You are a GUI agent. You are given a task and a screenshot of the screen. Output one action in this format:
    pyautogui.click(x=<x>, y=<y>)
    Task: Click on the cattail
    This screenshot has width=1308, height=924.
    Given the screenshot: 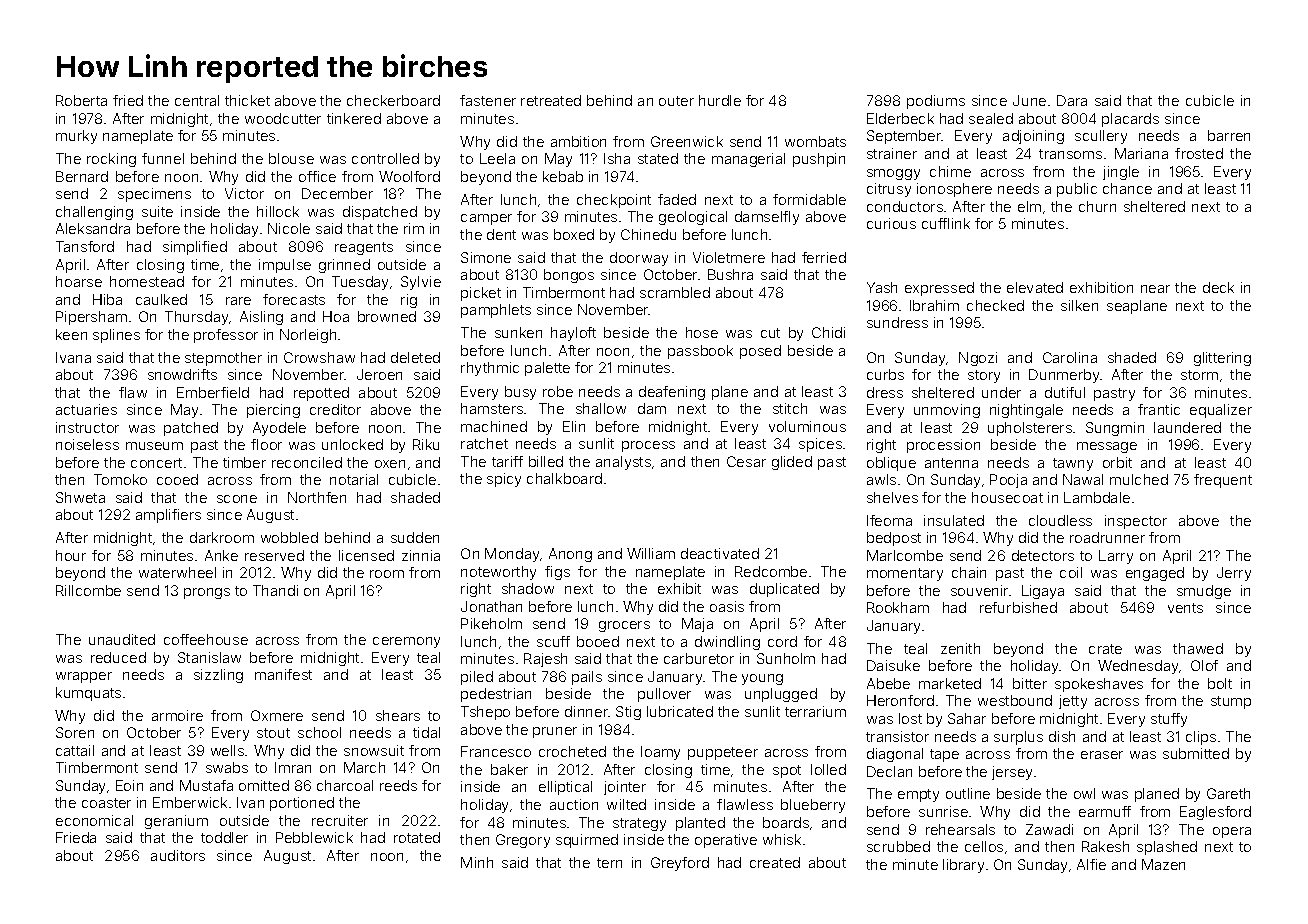 What is the action you would take?
    pyautogui.click(x=75, y=750)
